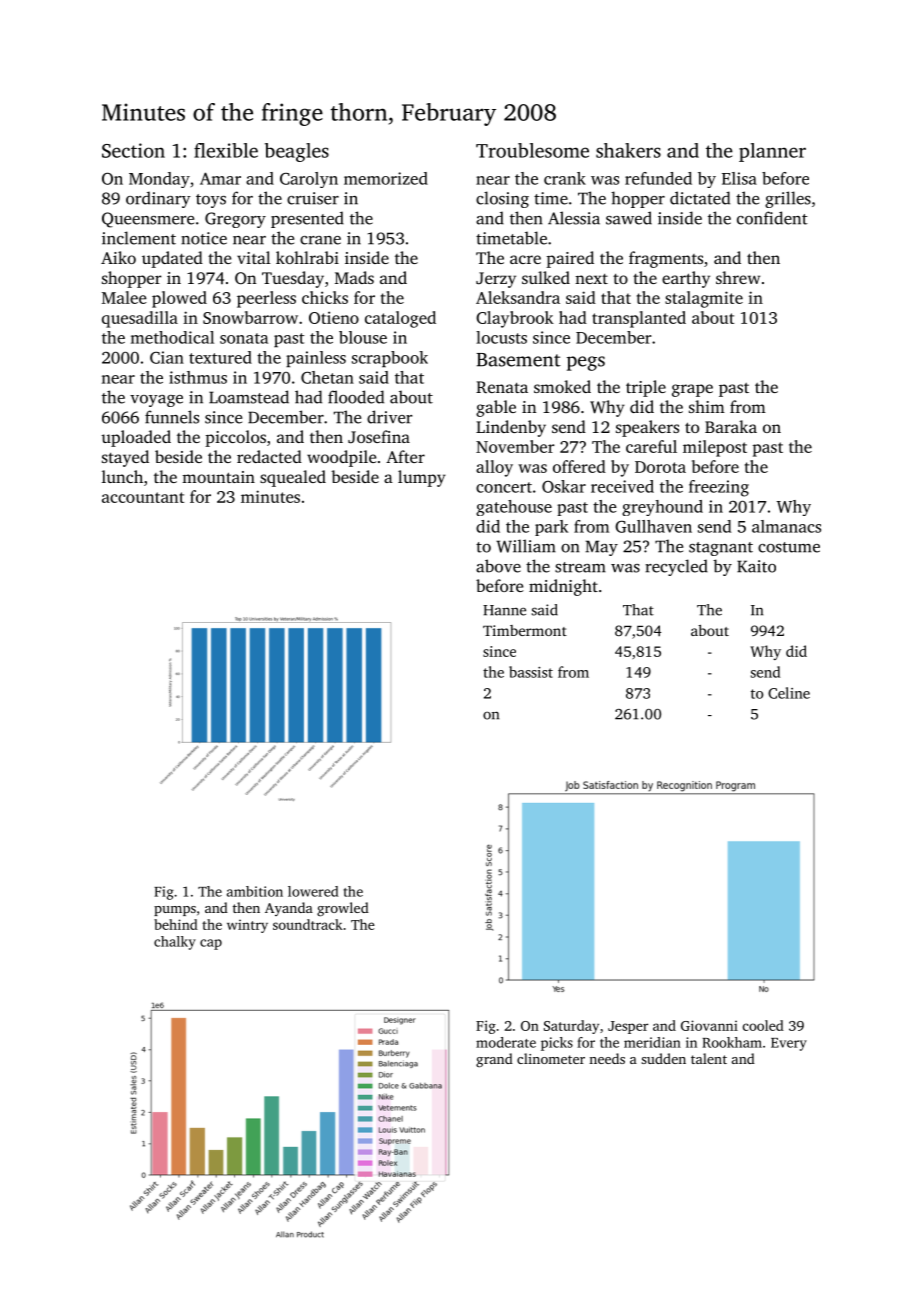 The height and width of the screenshot is (1314, 924). I want to click on Celine, so click(789, 693).
